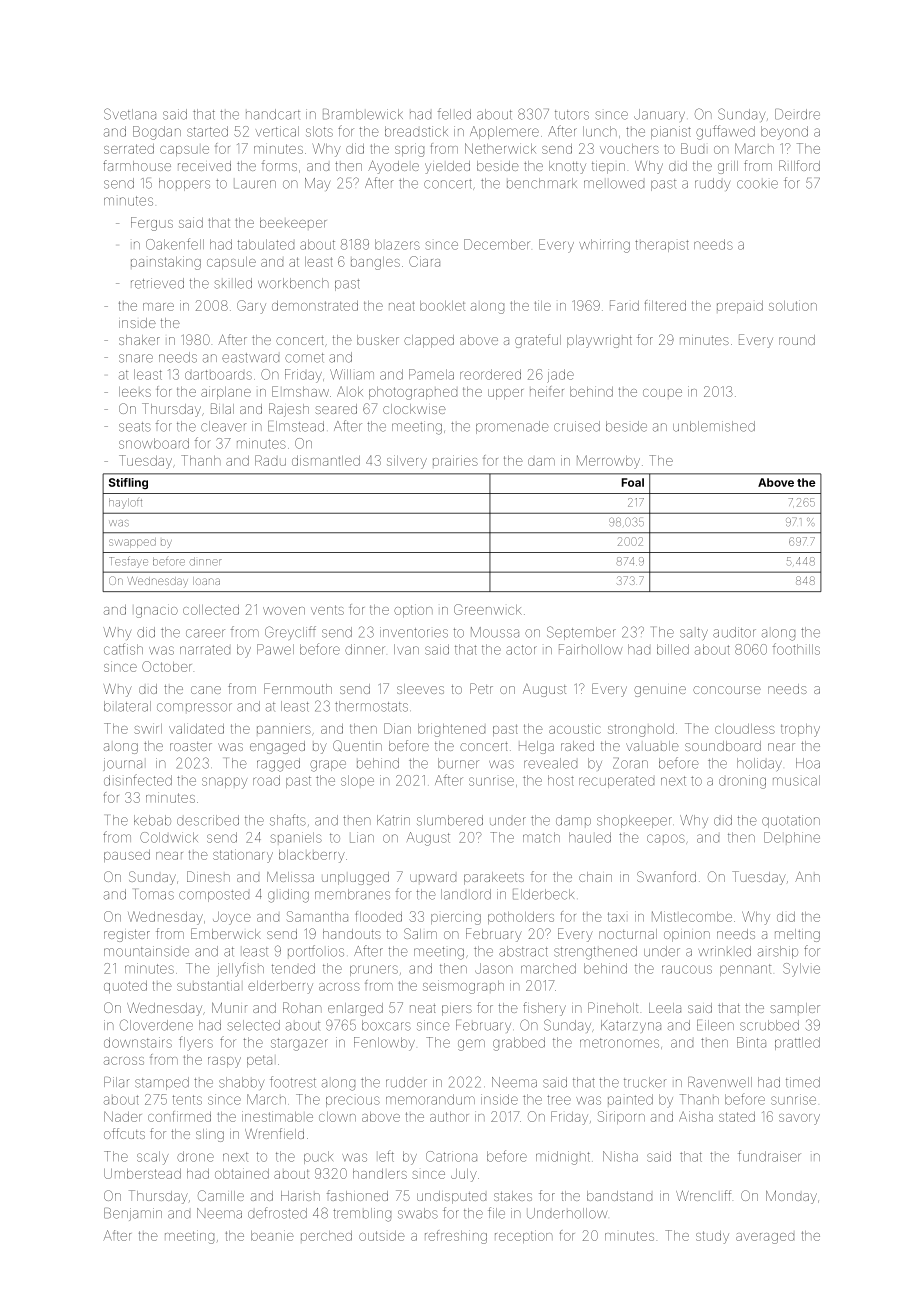  I want to click on inestimable, so click(277, 1116).
